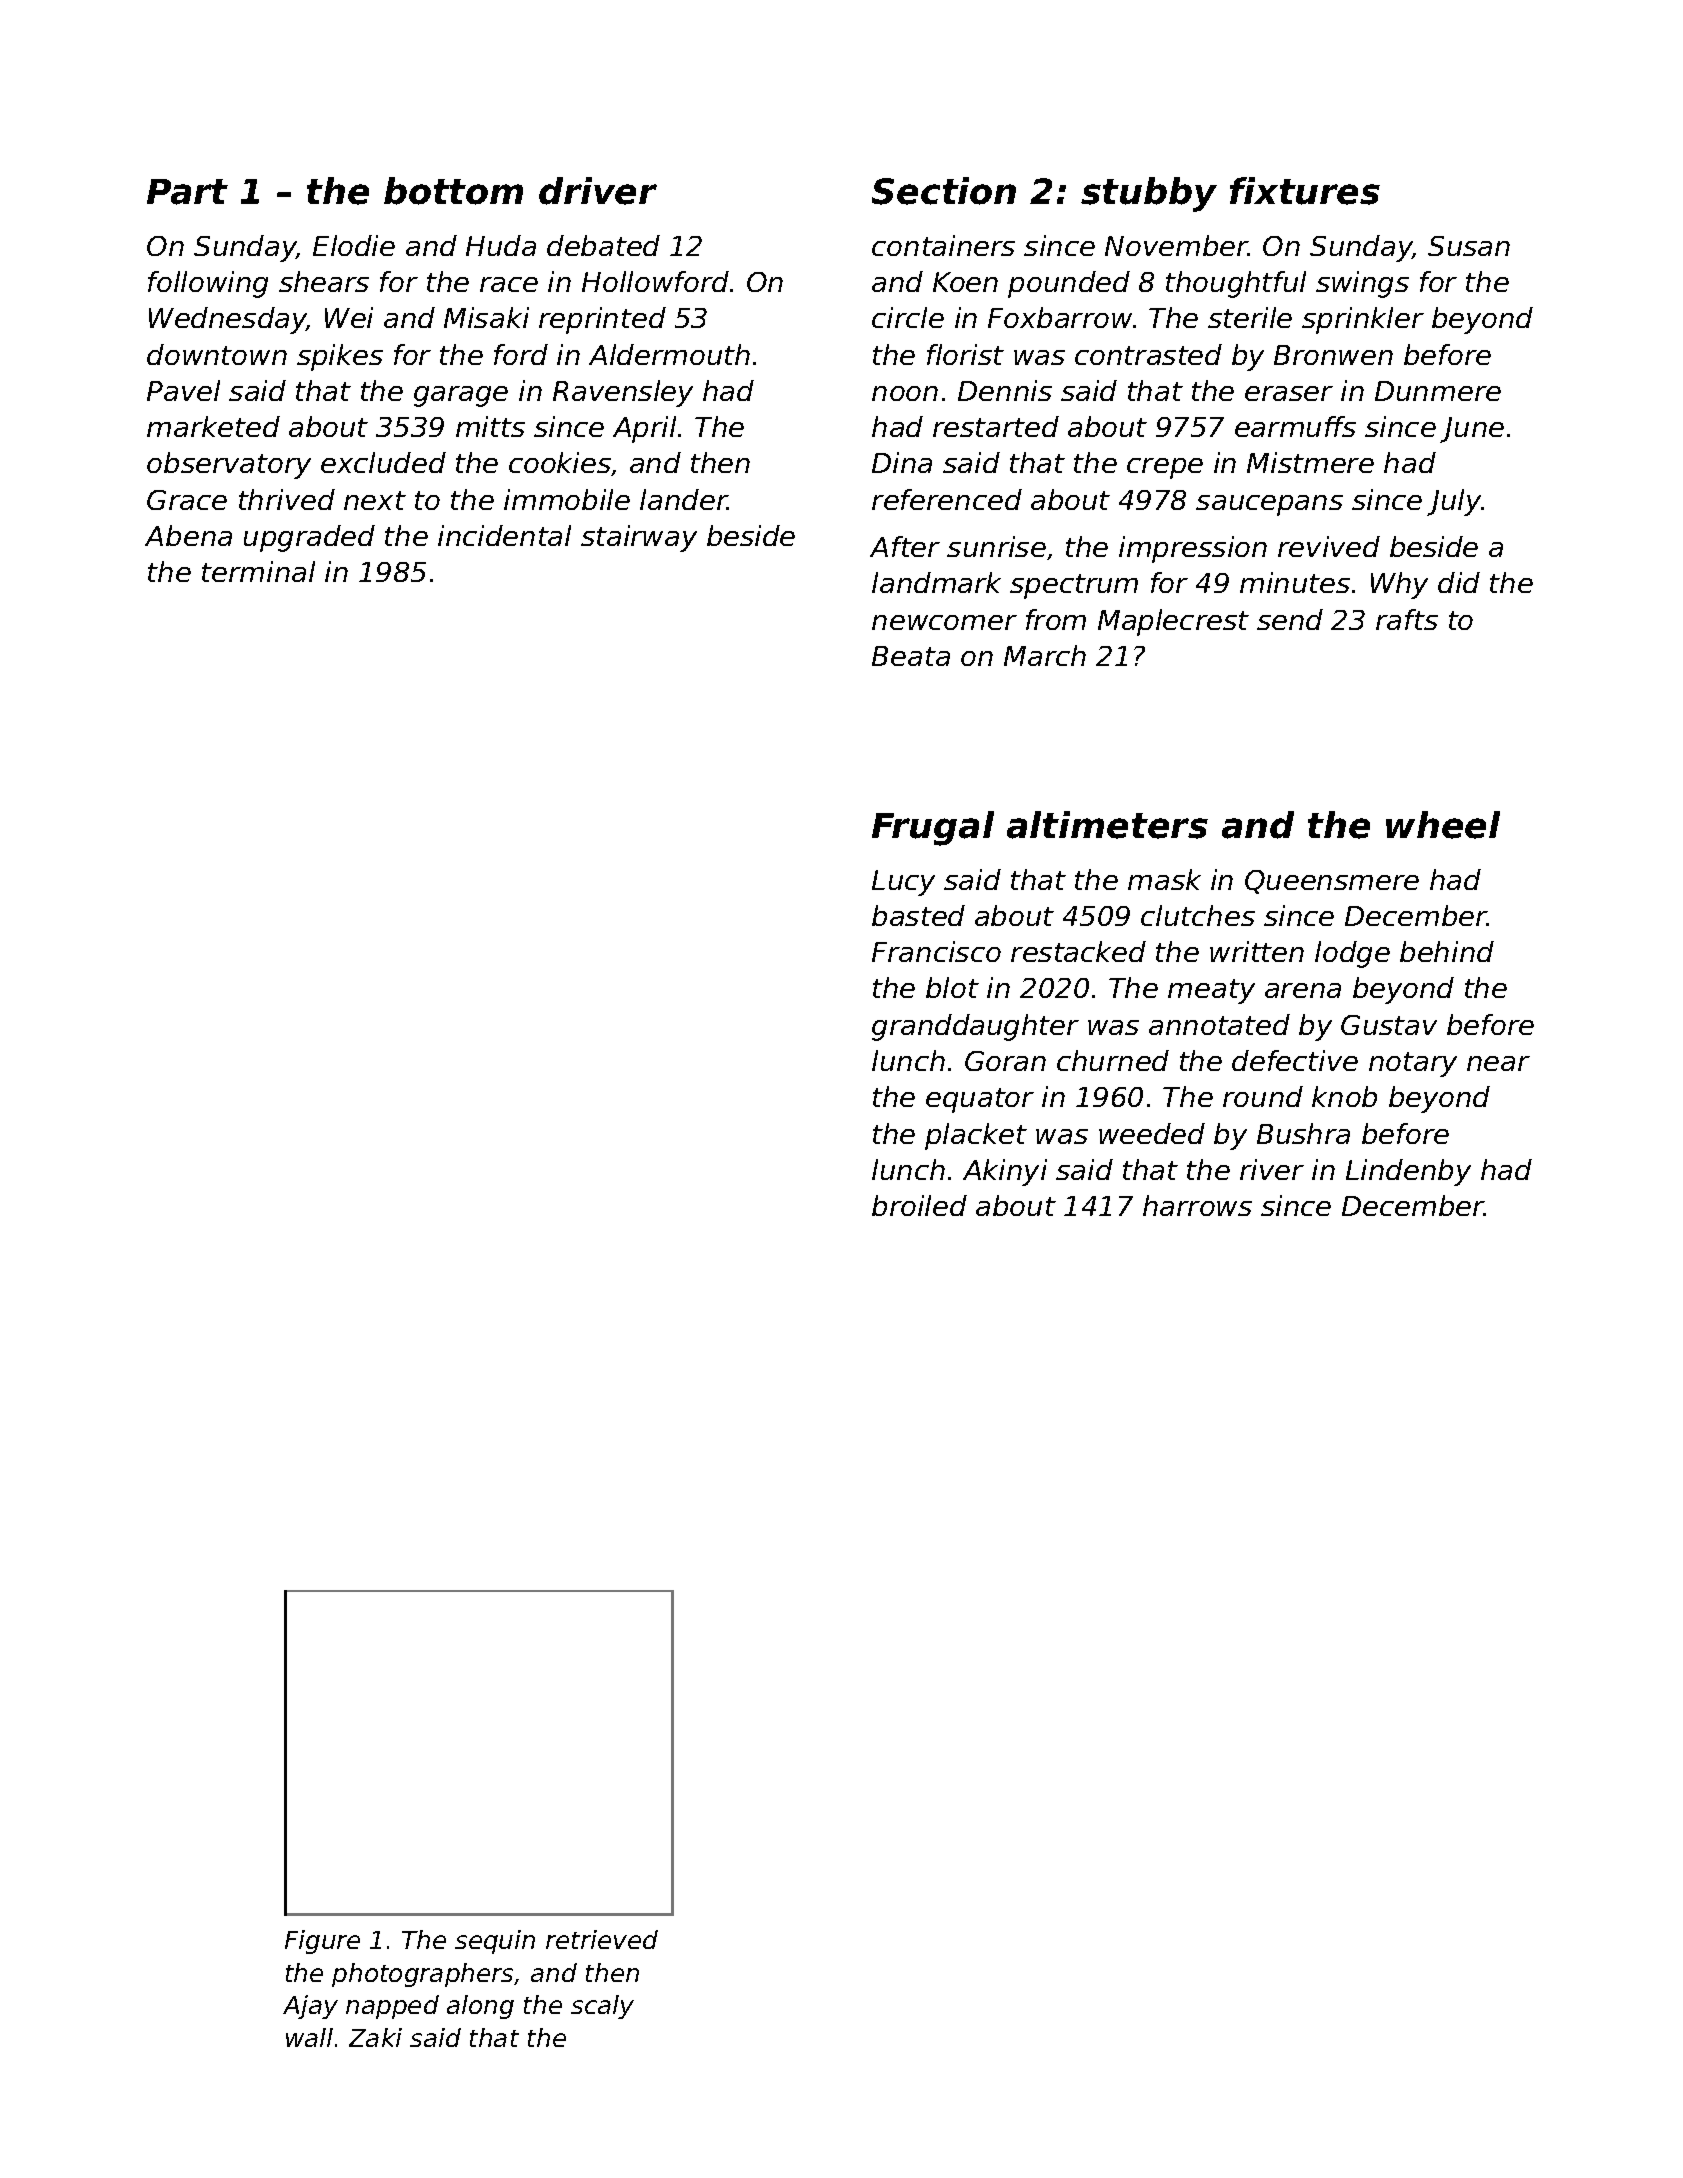 The image size is (1683, 2178). Describe the element at coordinates (340, 357) in the image. I see `spikes` at that location.
